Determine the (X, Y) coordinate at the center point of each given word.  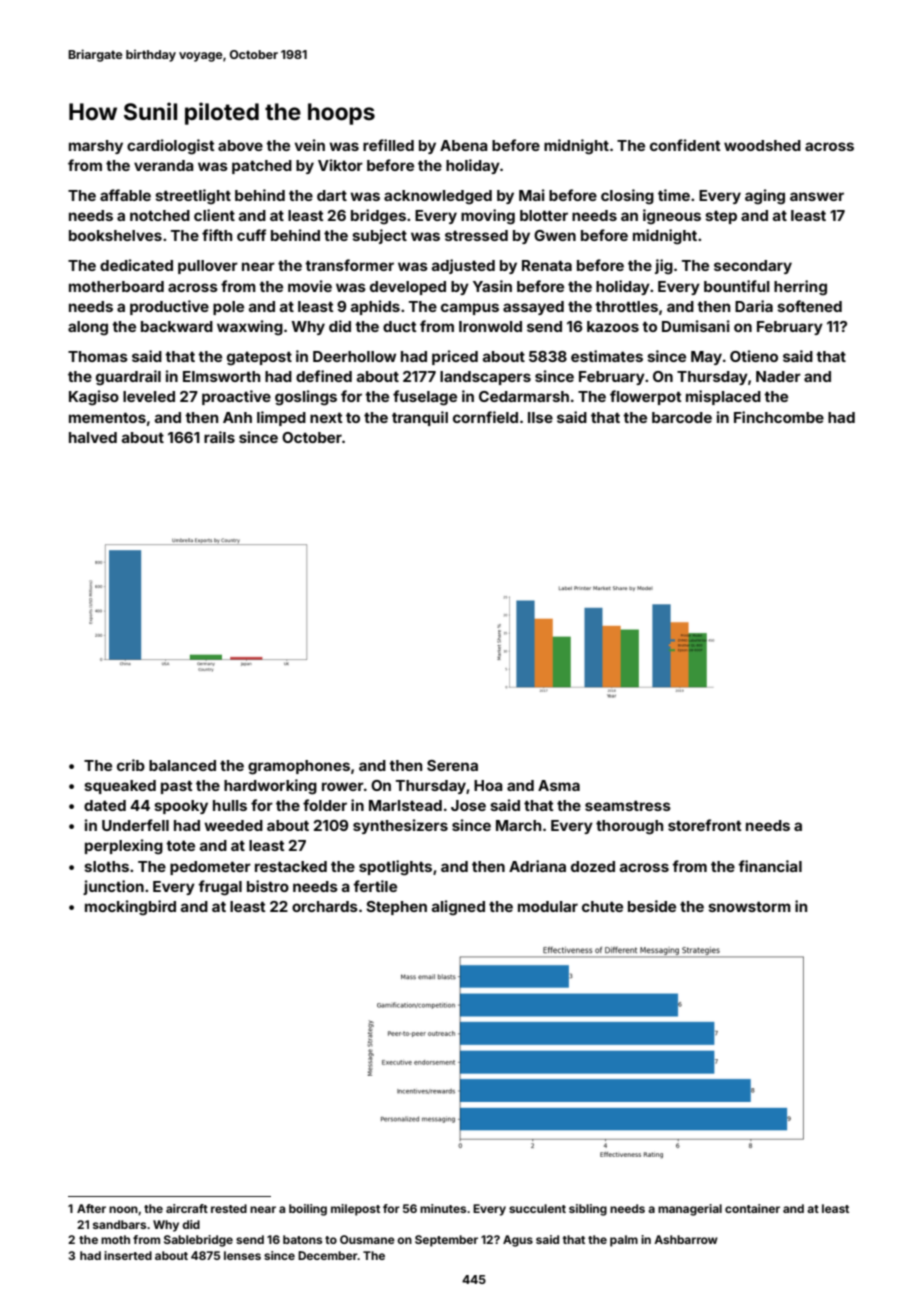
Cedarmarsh (524, 396)
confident (685, 145)
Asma (559, 785)
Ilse (540, 417)
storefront (705, 825)
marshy (96, 147)
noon (123, 1209)
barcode (682, 417)
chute (602, 906)
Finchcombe (779, 417)
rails (219, 437)
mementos (107, 417)
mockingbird (130, 908)
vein (309, 145)
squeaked (120, 787)
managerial (690, 1210)
